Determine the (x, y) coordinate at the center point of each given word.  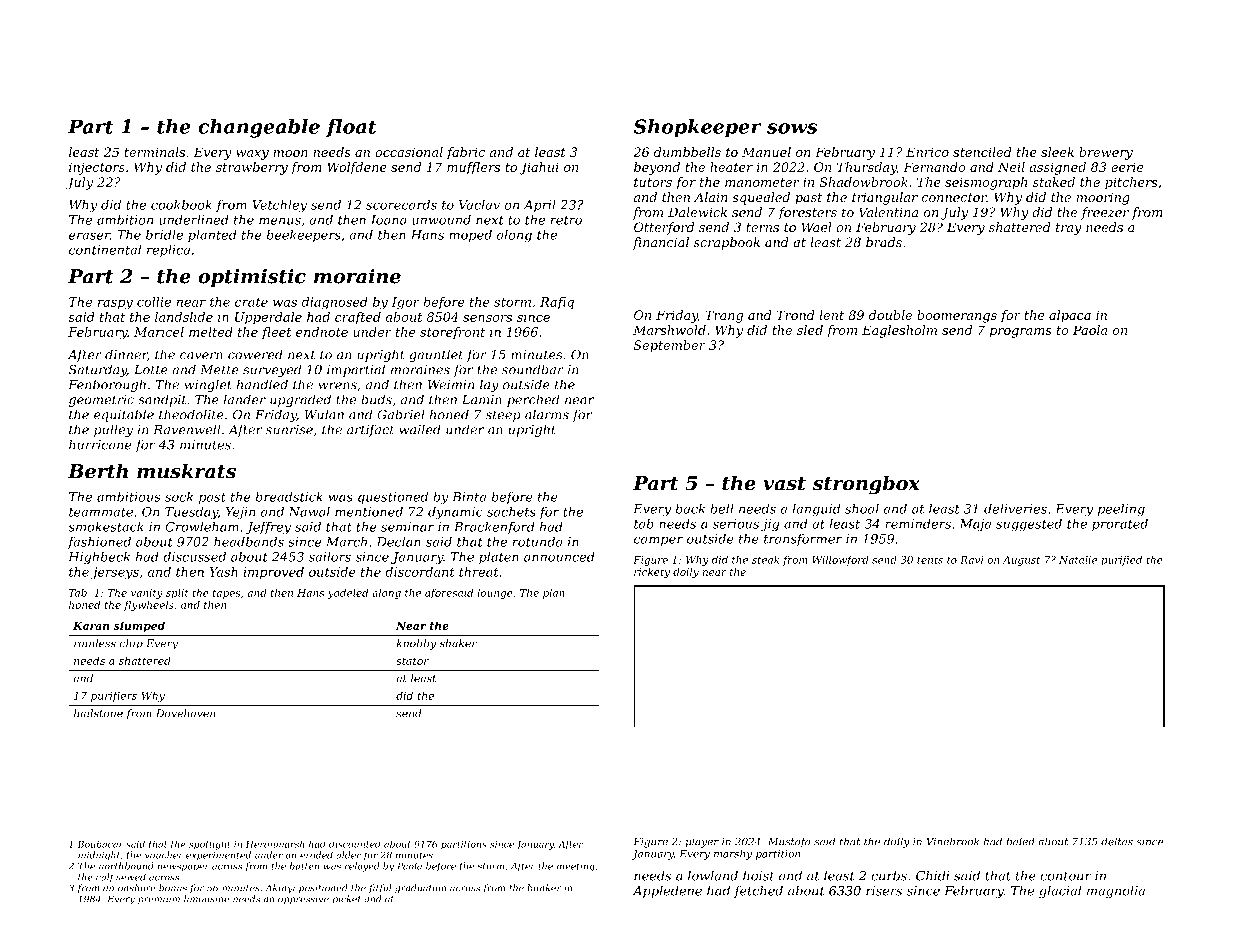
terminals (154, 152)
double (890, 315)
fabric (465, 153)
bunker (544, 888)
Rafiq (557, 303)
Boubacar (101, 844)
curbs (889, 875)
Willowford (840, 560)
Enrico (927, 152)
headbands (249, 541)
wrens (338, 386)
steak (765, 559)
